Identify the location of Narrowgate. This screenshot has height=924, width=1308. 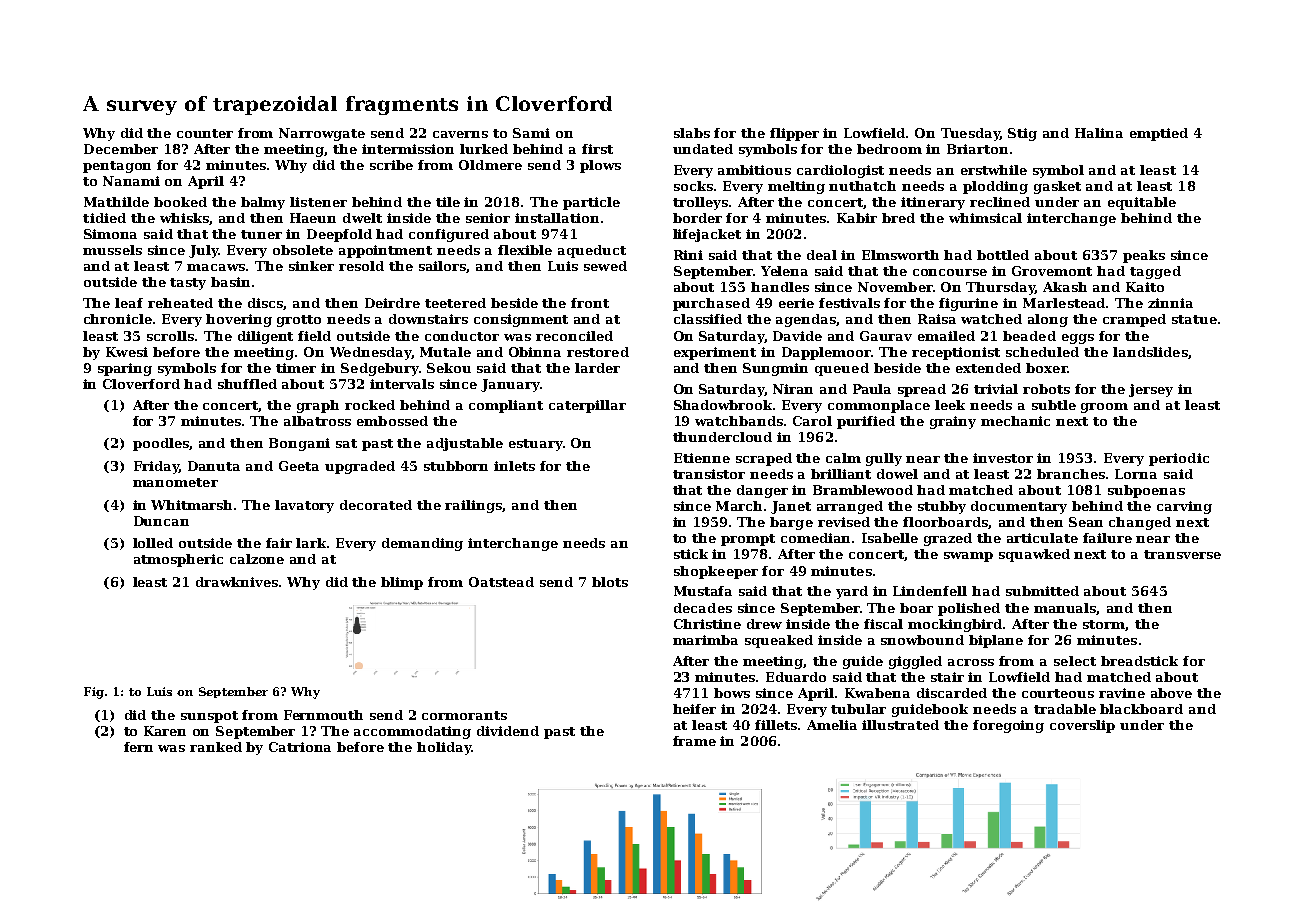
(322, 134).
